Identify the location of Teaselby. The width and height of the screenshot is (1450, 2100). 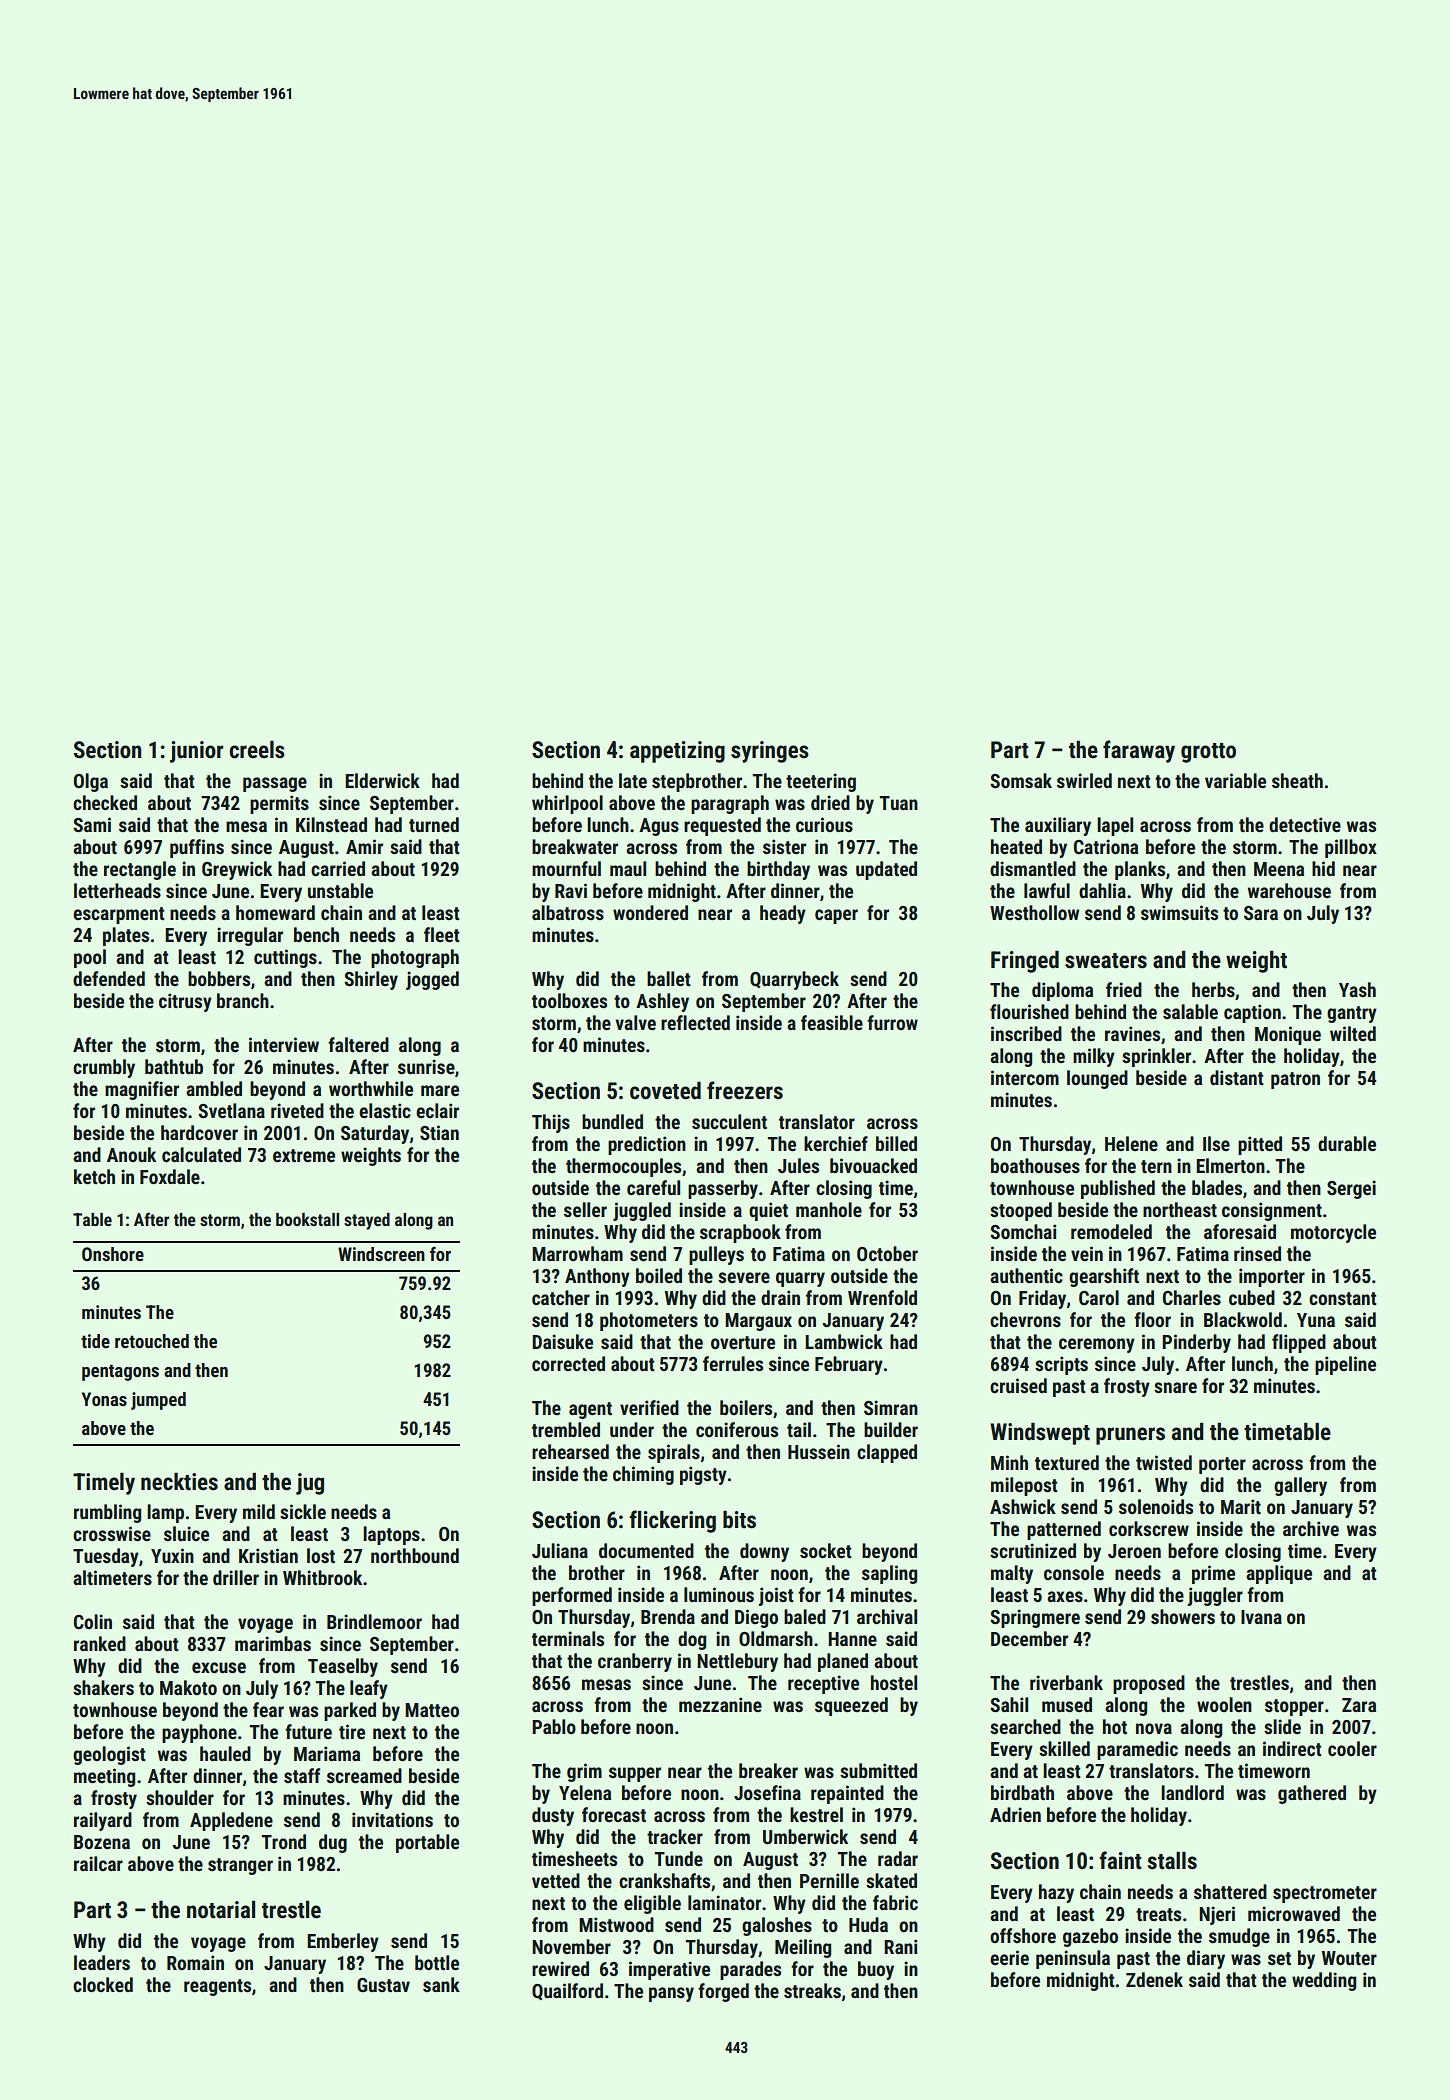
(343, 1667).
